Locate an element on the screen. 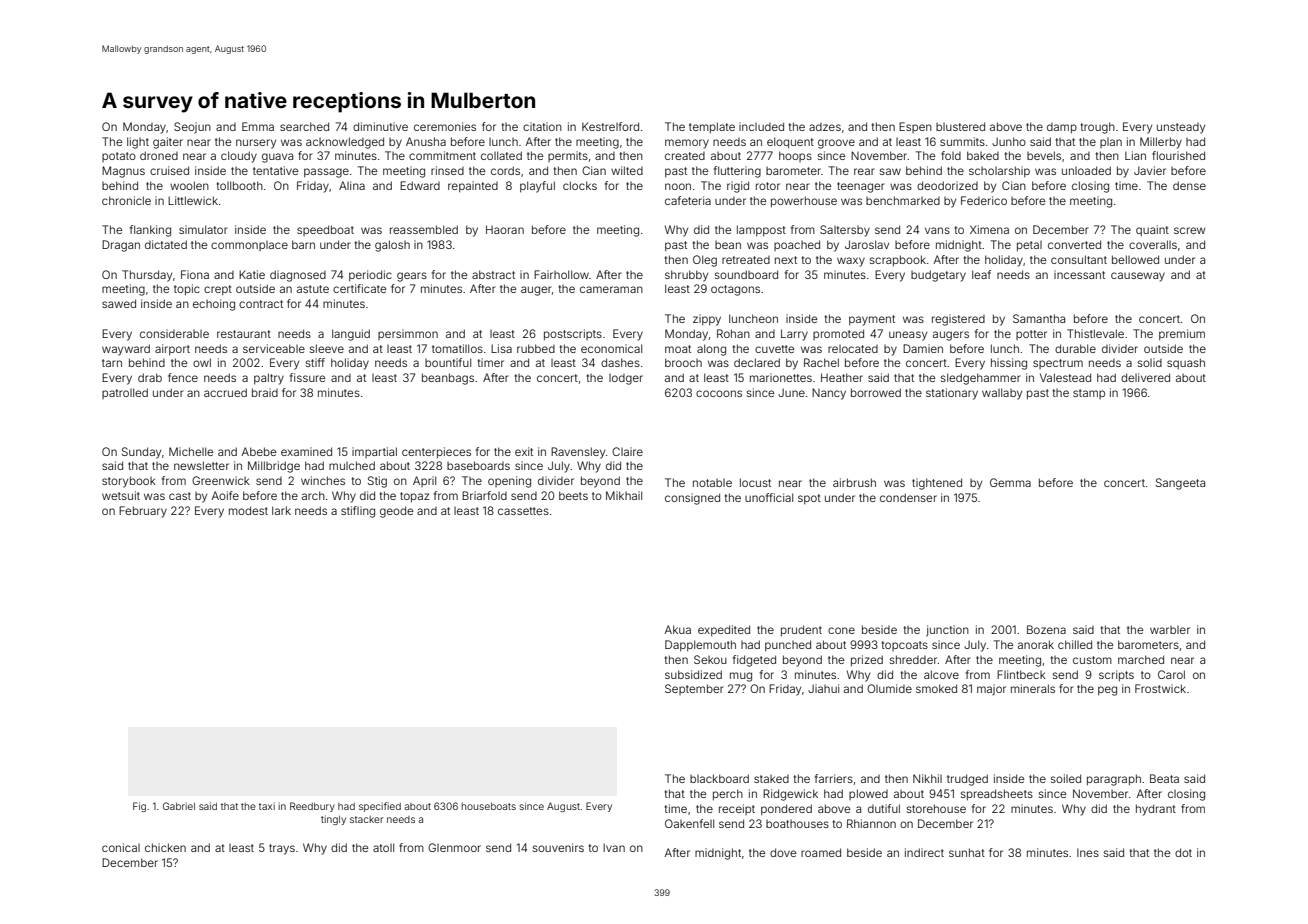 The image size is (1308, 924). exit is located at coordinates (524, 451).
